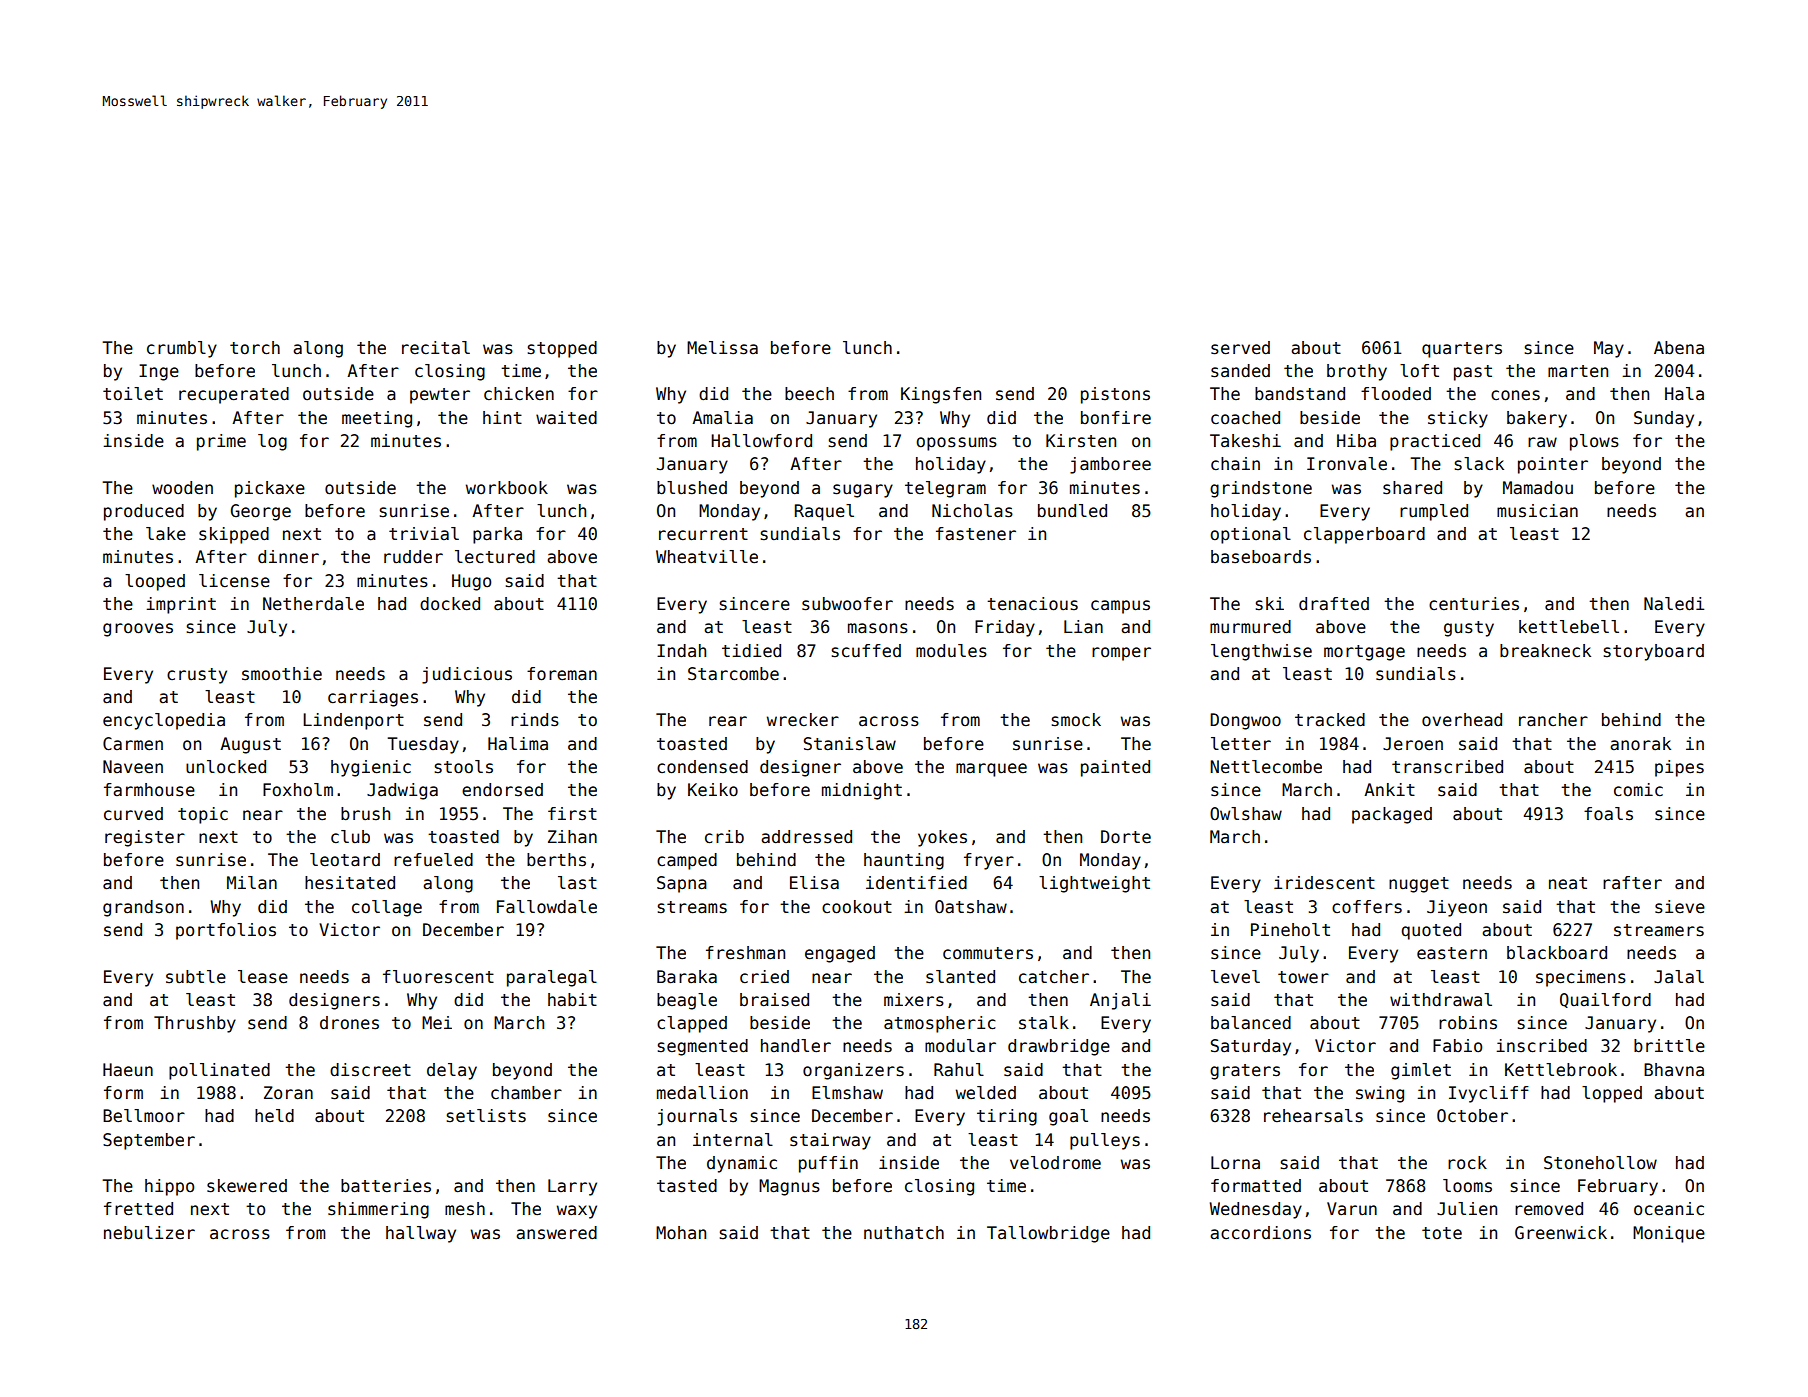 The height and width of the page is (1397, 1808). Describe the element at coordinates (1240, 348) in the page. I see `served` at that location.
